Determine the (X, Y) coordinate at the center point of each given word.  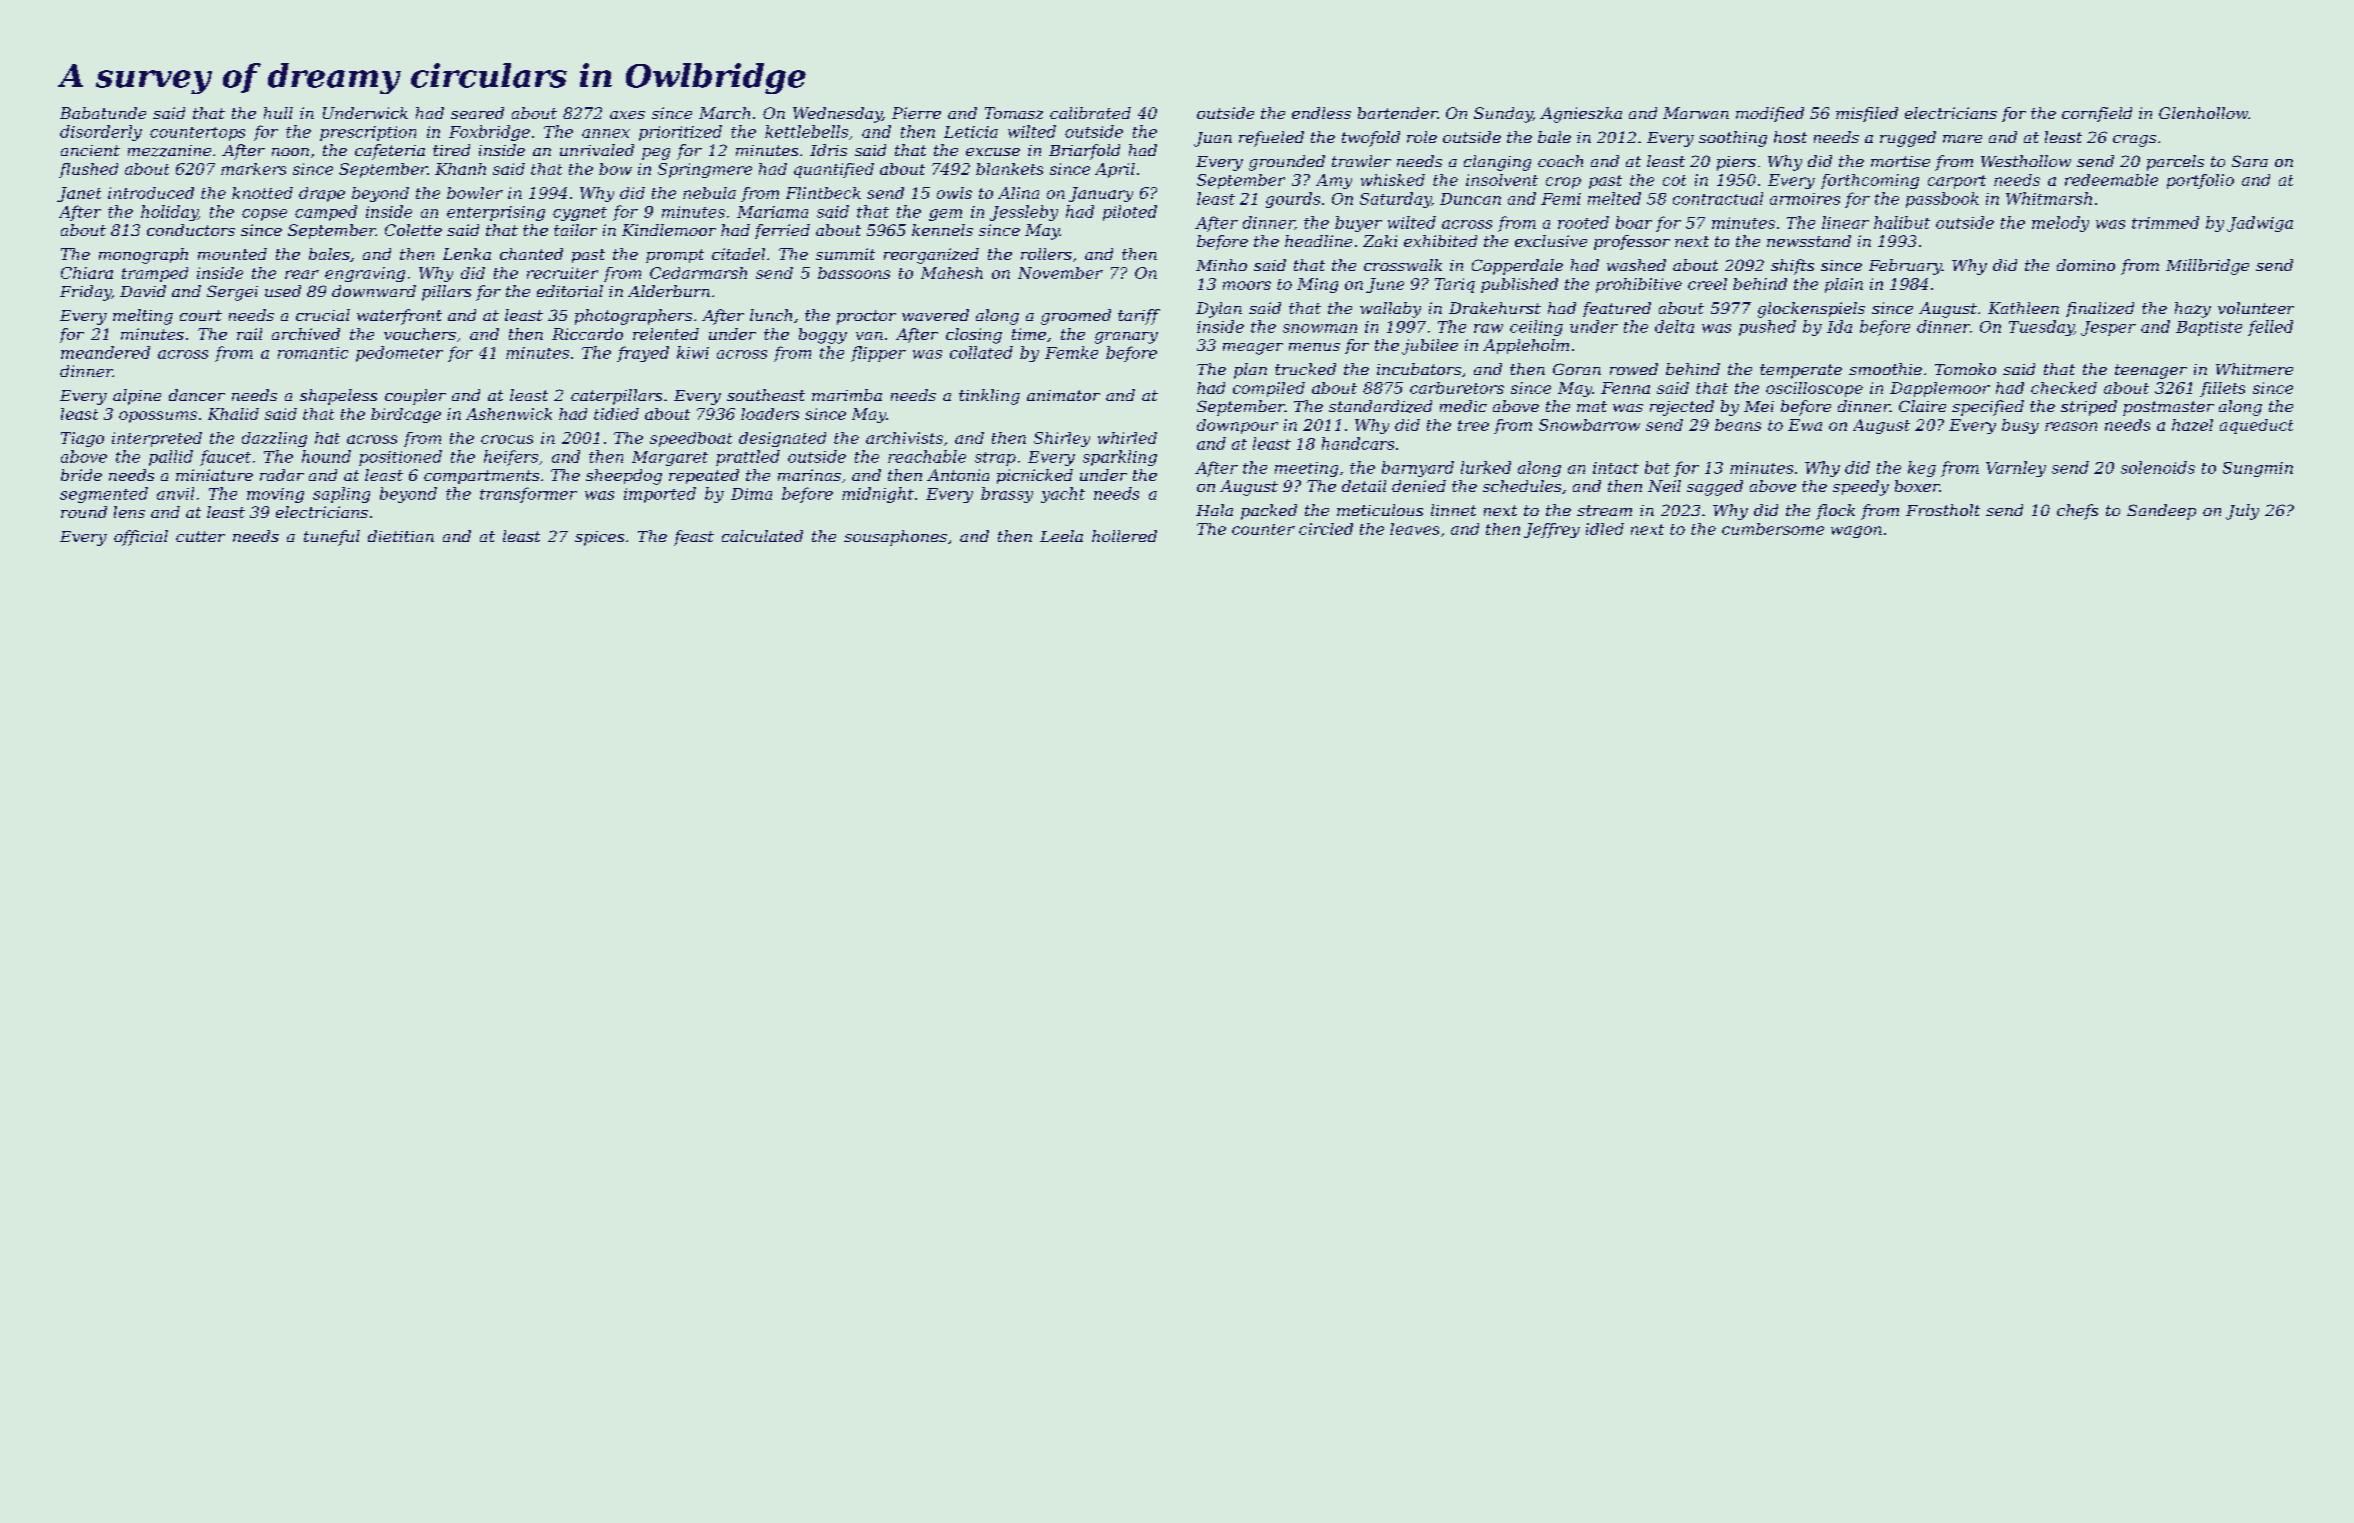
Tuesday (2041, 328)
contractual (1718, 198)
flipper (878, 354)
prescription (368, 133)
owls (954, 193)
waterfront (399, 317)
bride (81, 475)
